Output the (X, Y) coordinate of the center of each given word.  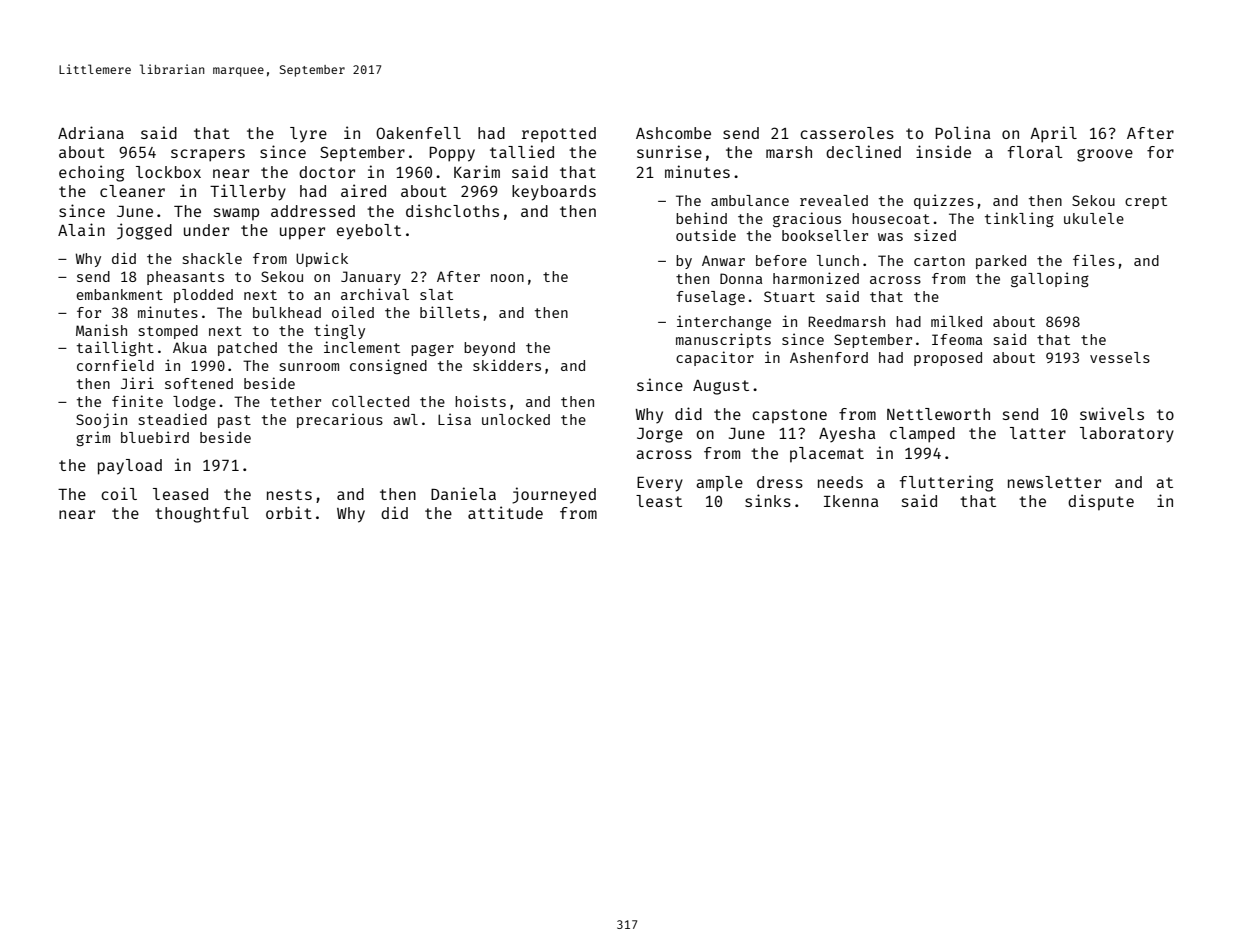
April (1053, 134)
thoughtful (202, 515)
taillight (115, 348)
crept (1146, 202)
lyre (308, 135)
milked (956, 321)
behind (701, 218)
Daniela (463, 493)
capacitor (715, 358)
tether (295, 401)
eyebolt (369, 232)
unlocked (516, 419)
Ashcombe (673, 133)
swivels (1112, 413)
